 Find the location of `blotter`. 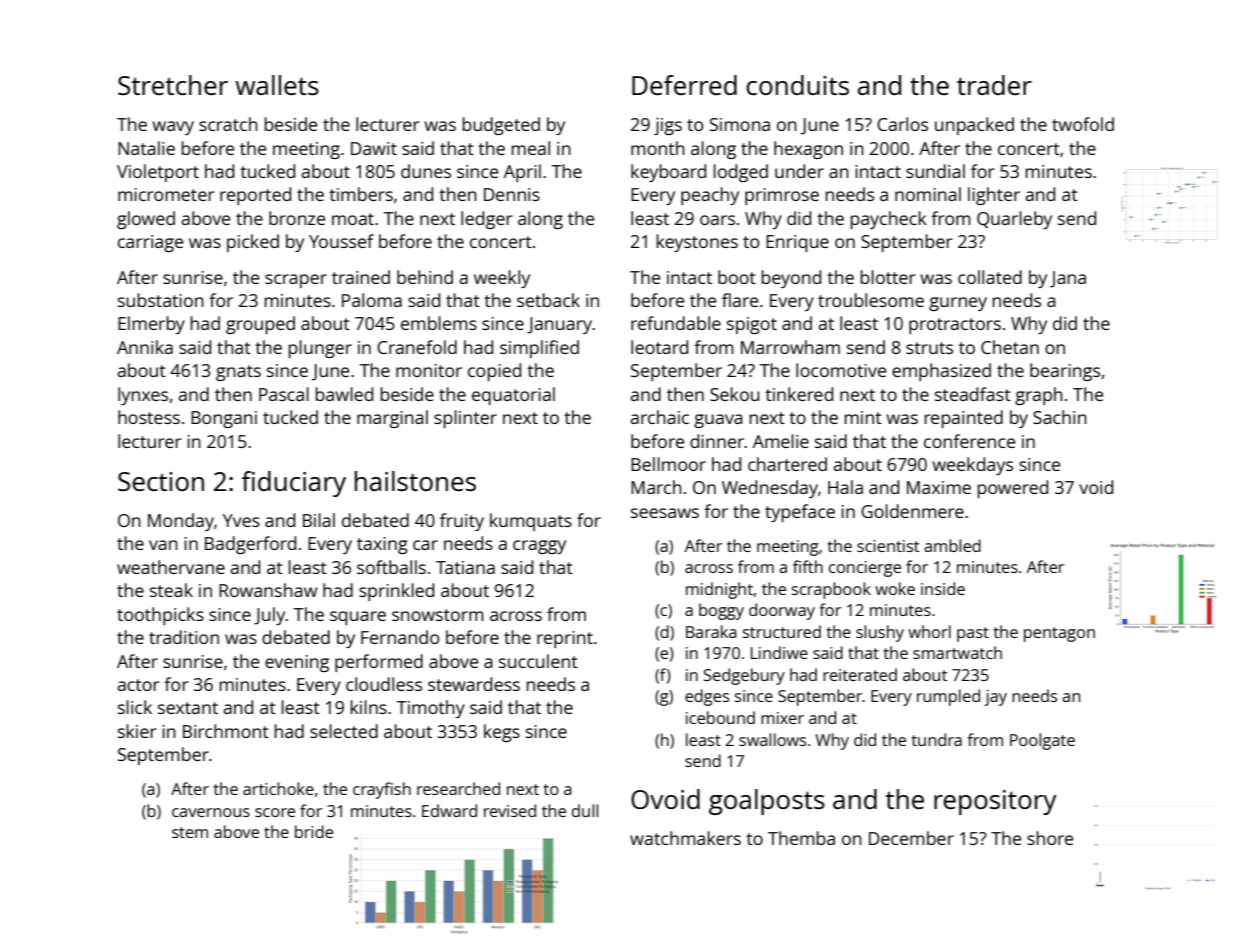

blotter is located at coordinates (888, 277).
